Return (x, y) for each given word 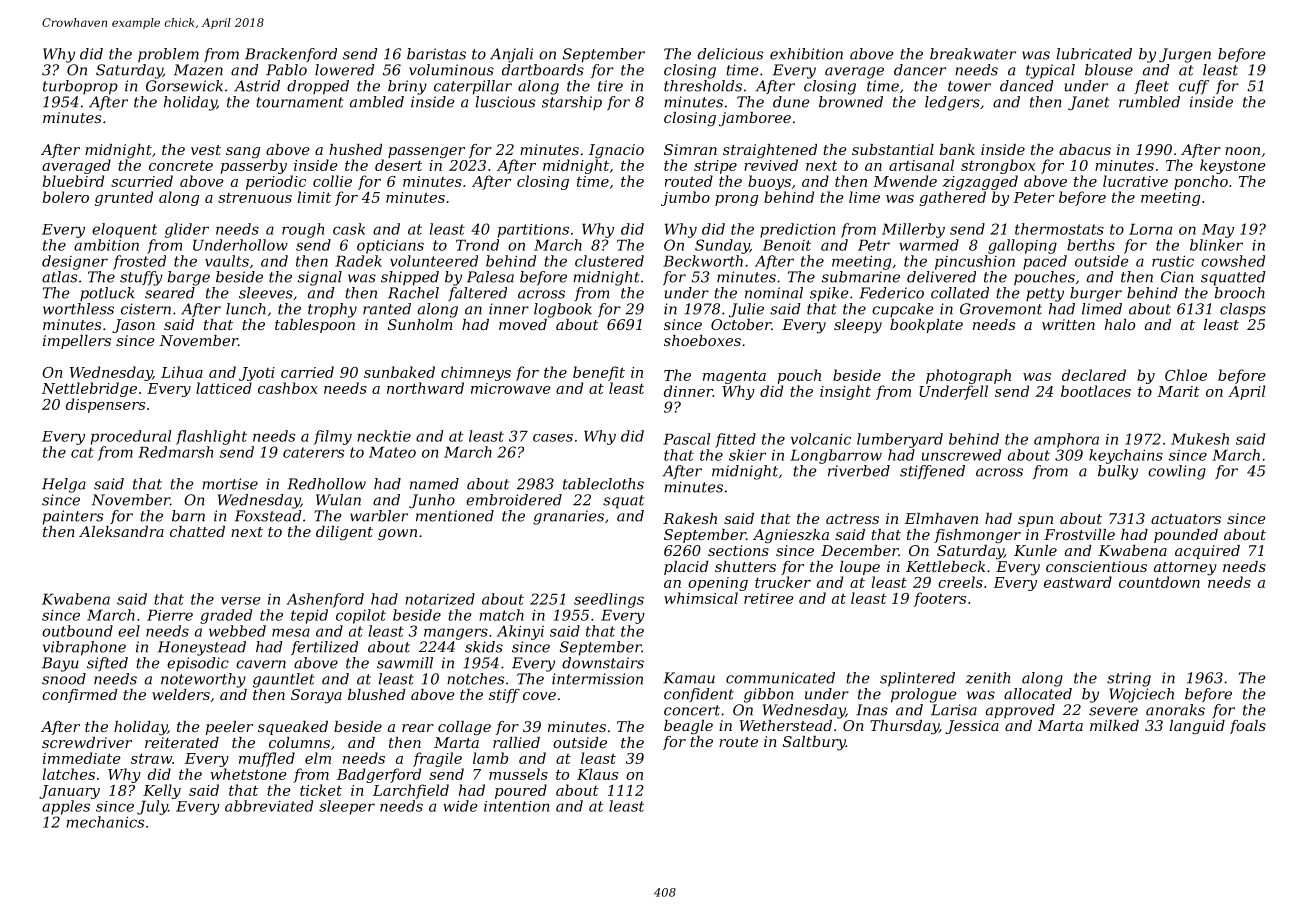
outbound (77, 631)
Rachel (413, 293)
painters (73, 517)
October (741, 324)
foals (1248, 727)
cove (539, 696)
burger (1096, 294)
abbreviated (269, 806)
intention (516, 806)
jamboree (755, 119)
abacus (1085, 149)
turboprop (80, 87)
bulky (1118, 472)
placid (686, 568)
